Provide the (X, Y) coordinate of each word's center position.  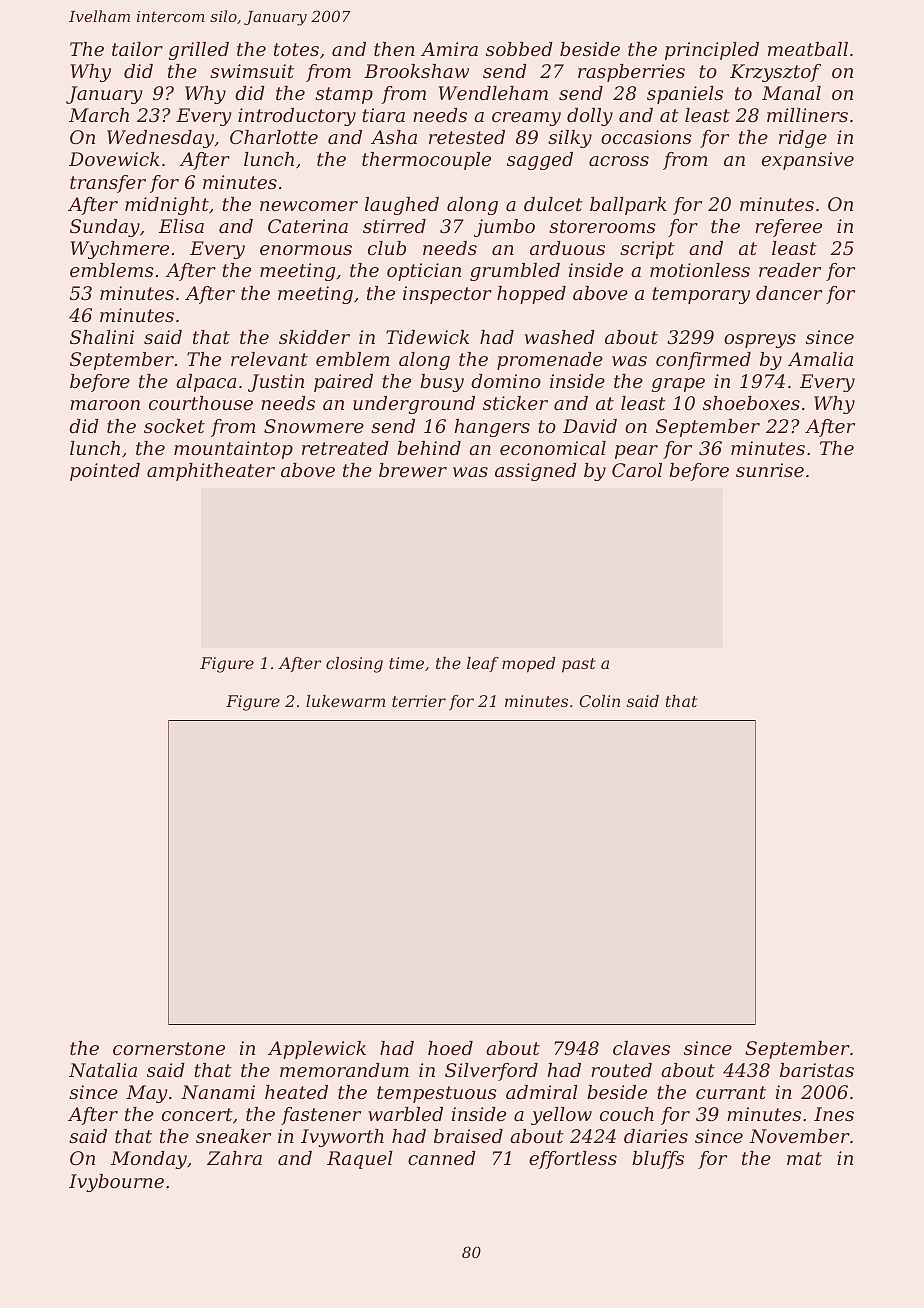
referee (788, 228)
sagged (540, 161)
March (99, 115)
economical (553, 448)
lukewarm (345, 701)
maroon (105, 405)
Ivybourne (116, 1183)
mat (804, 1158)
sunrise (770, 470)
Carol (637, 470)
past (579, 665)
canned (442, 1158)
